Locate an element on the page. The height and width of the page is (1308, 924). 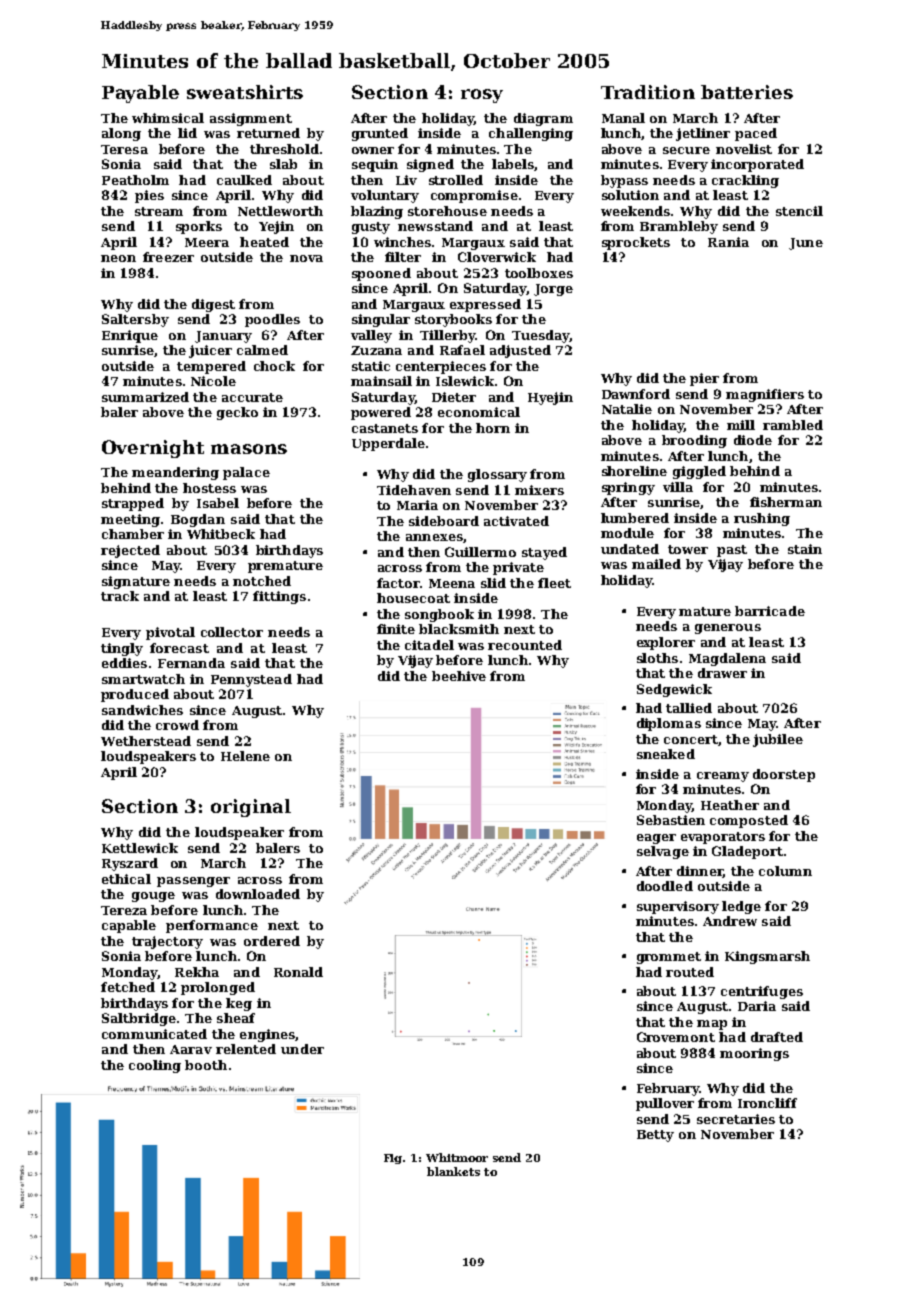
under is located at coordinates (302, 1049).
